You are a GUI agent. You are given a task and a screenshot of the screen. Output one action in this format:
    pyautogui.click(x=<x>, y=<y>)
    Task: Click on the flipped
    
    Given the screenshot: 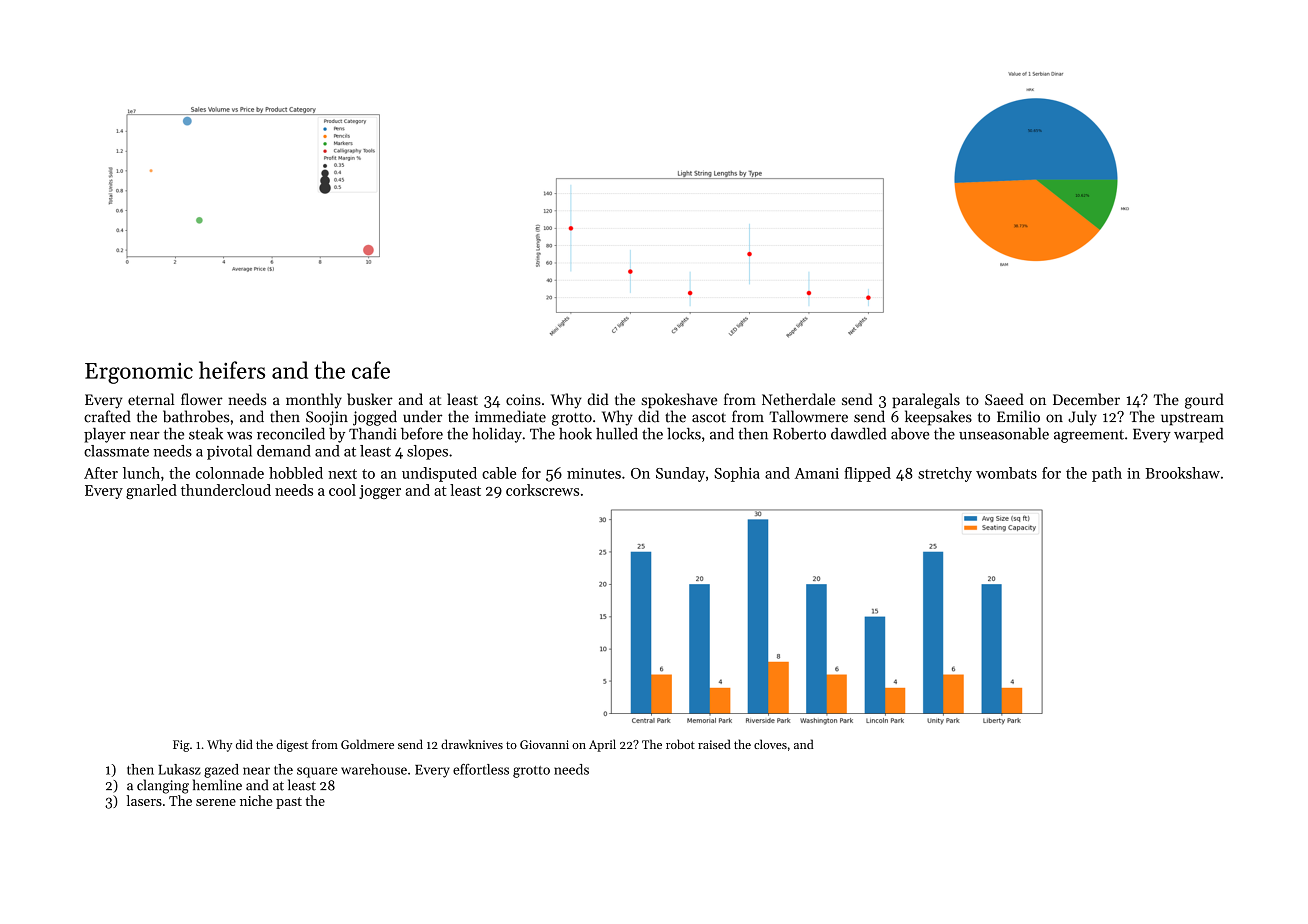 What is the action you would take?
    pyautogui.click(x=867, y=474)
